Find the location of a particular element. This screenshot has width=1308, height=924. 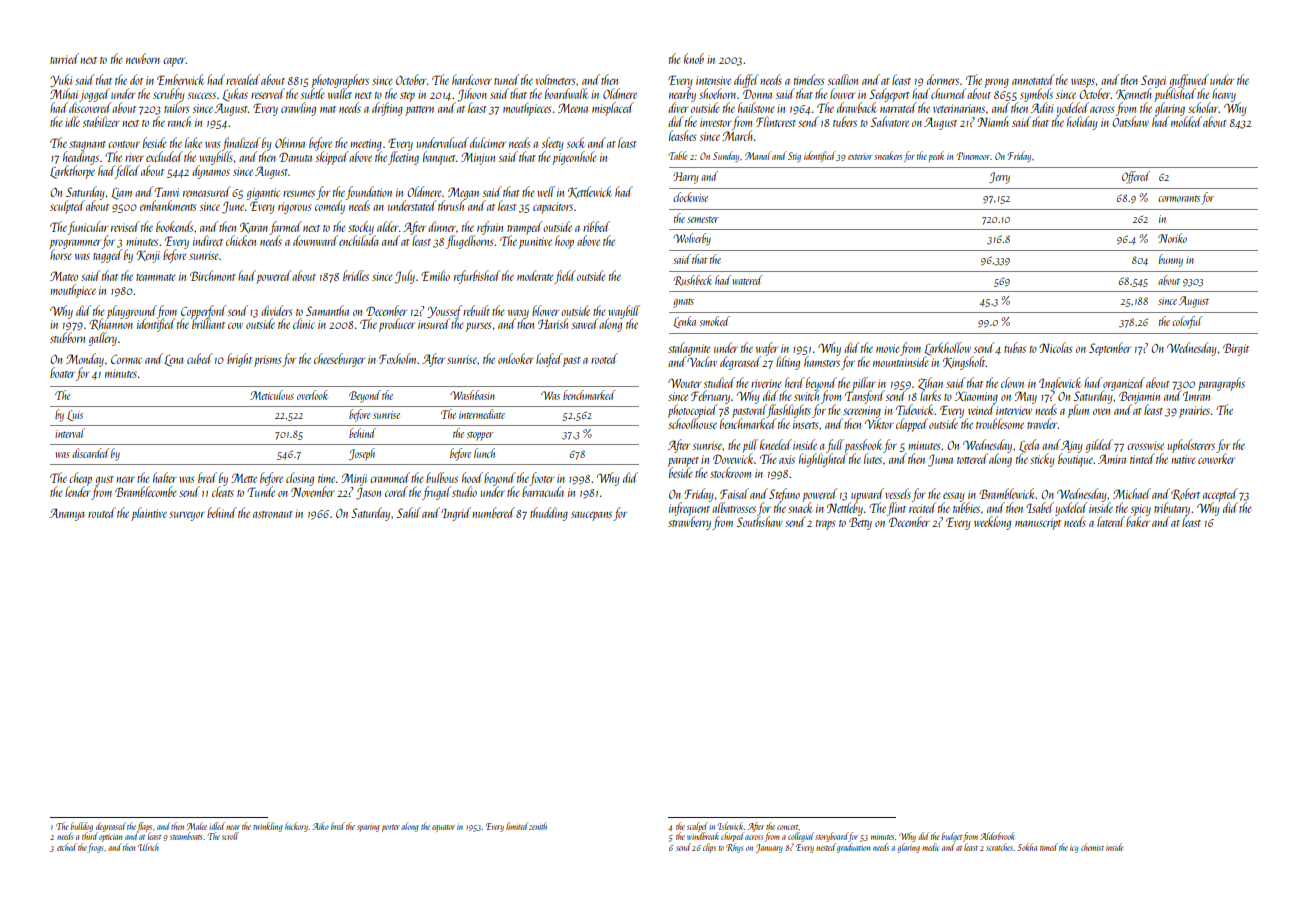

Liam is located at coordinates (121, 194).
